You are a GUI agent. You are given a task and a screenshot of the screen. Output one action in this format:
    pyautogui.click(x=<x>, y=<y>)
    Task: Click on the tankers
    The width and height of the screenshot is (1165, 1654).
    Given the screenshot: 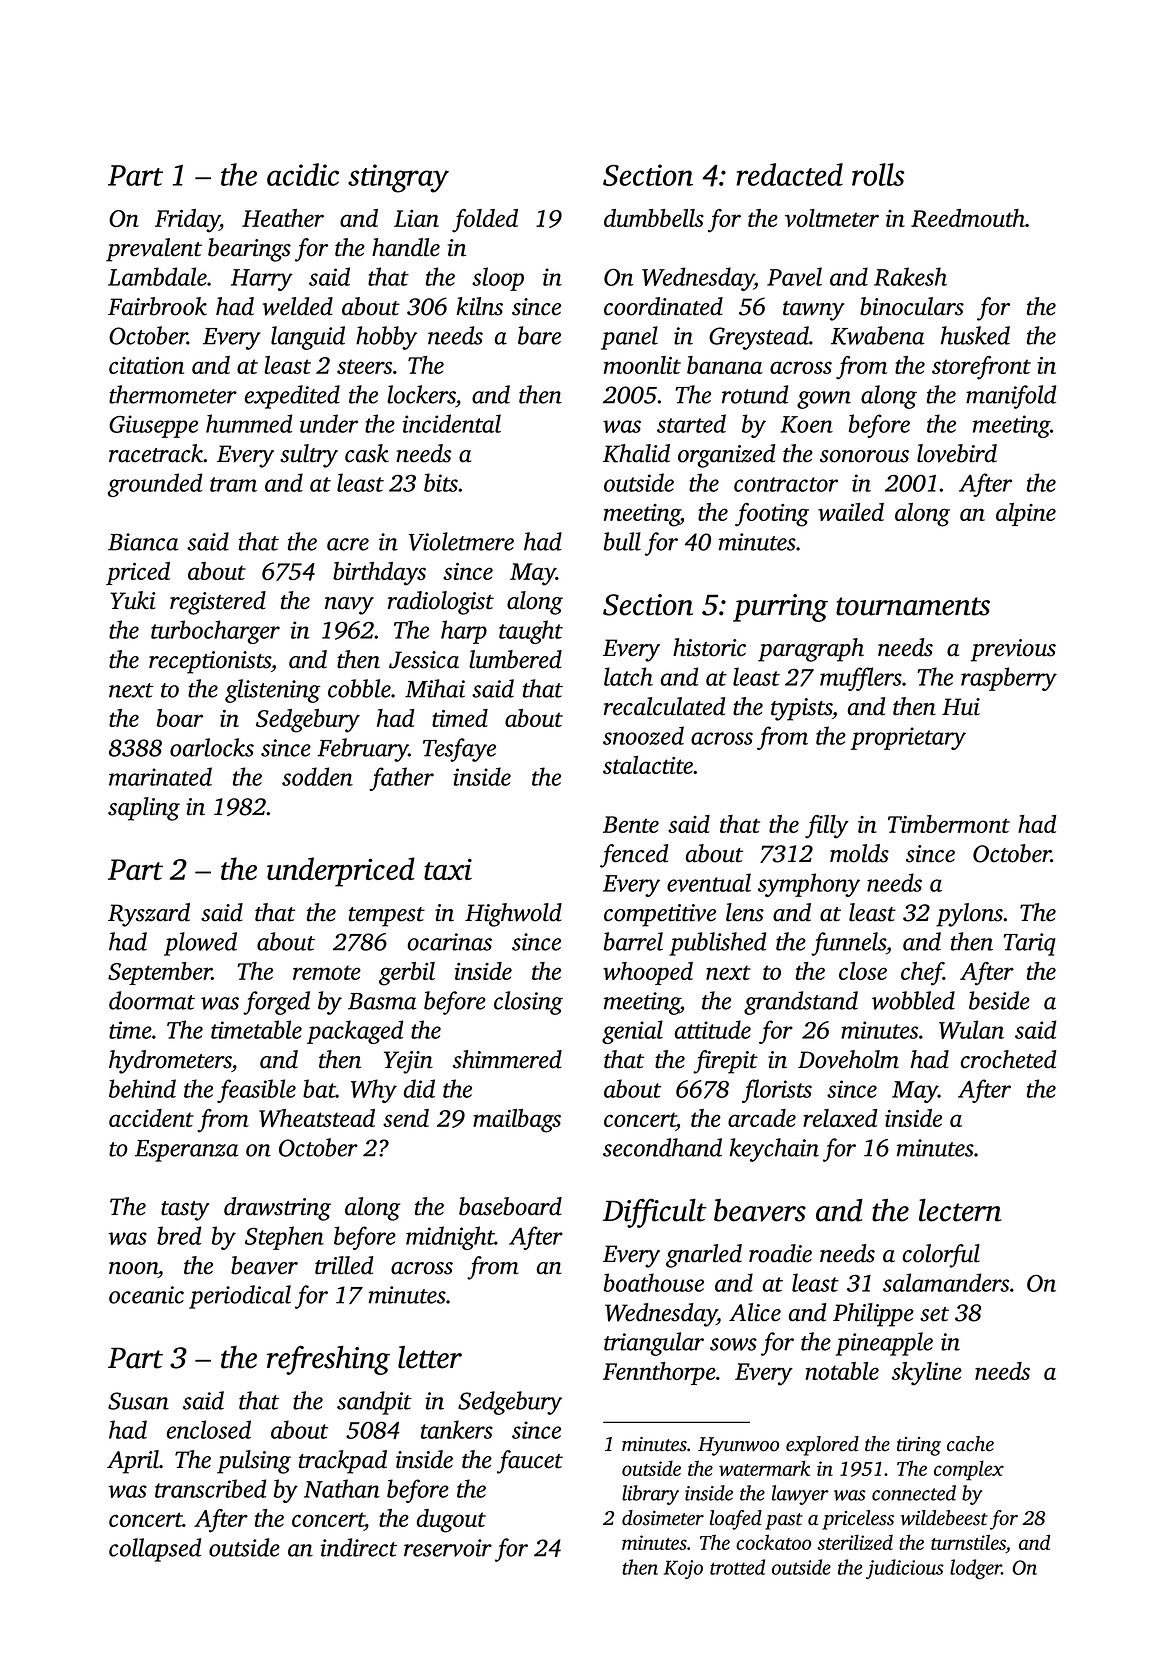 What is the action you would take?
    pyautogui.click(x=457, y=1429)
